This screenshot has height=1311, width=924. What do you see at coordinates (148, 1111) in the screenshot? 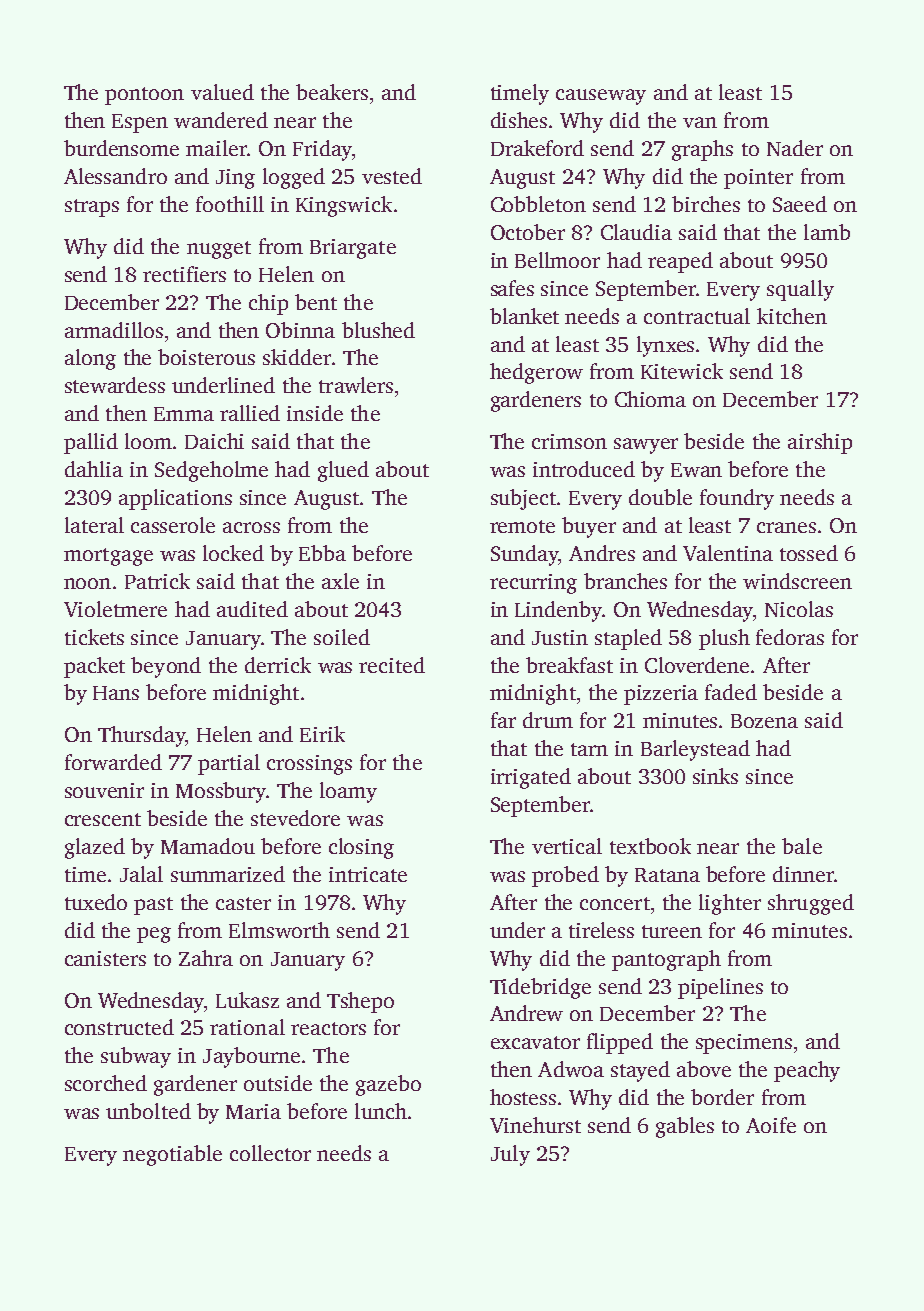
I see `unbolted` at bounding box center [148, 1111].
